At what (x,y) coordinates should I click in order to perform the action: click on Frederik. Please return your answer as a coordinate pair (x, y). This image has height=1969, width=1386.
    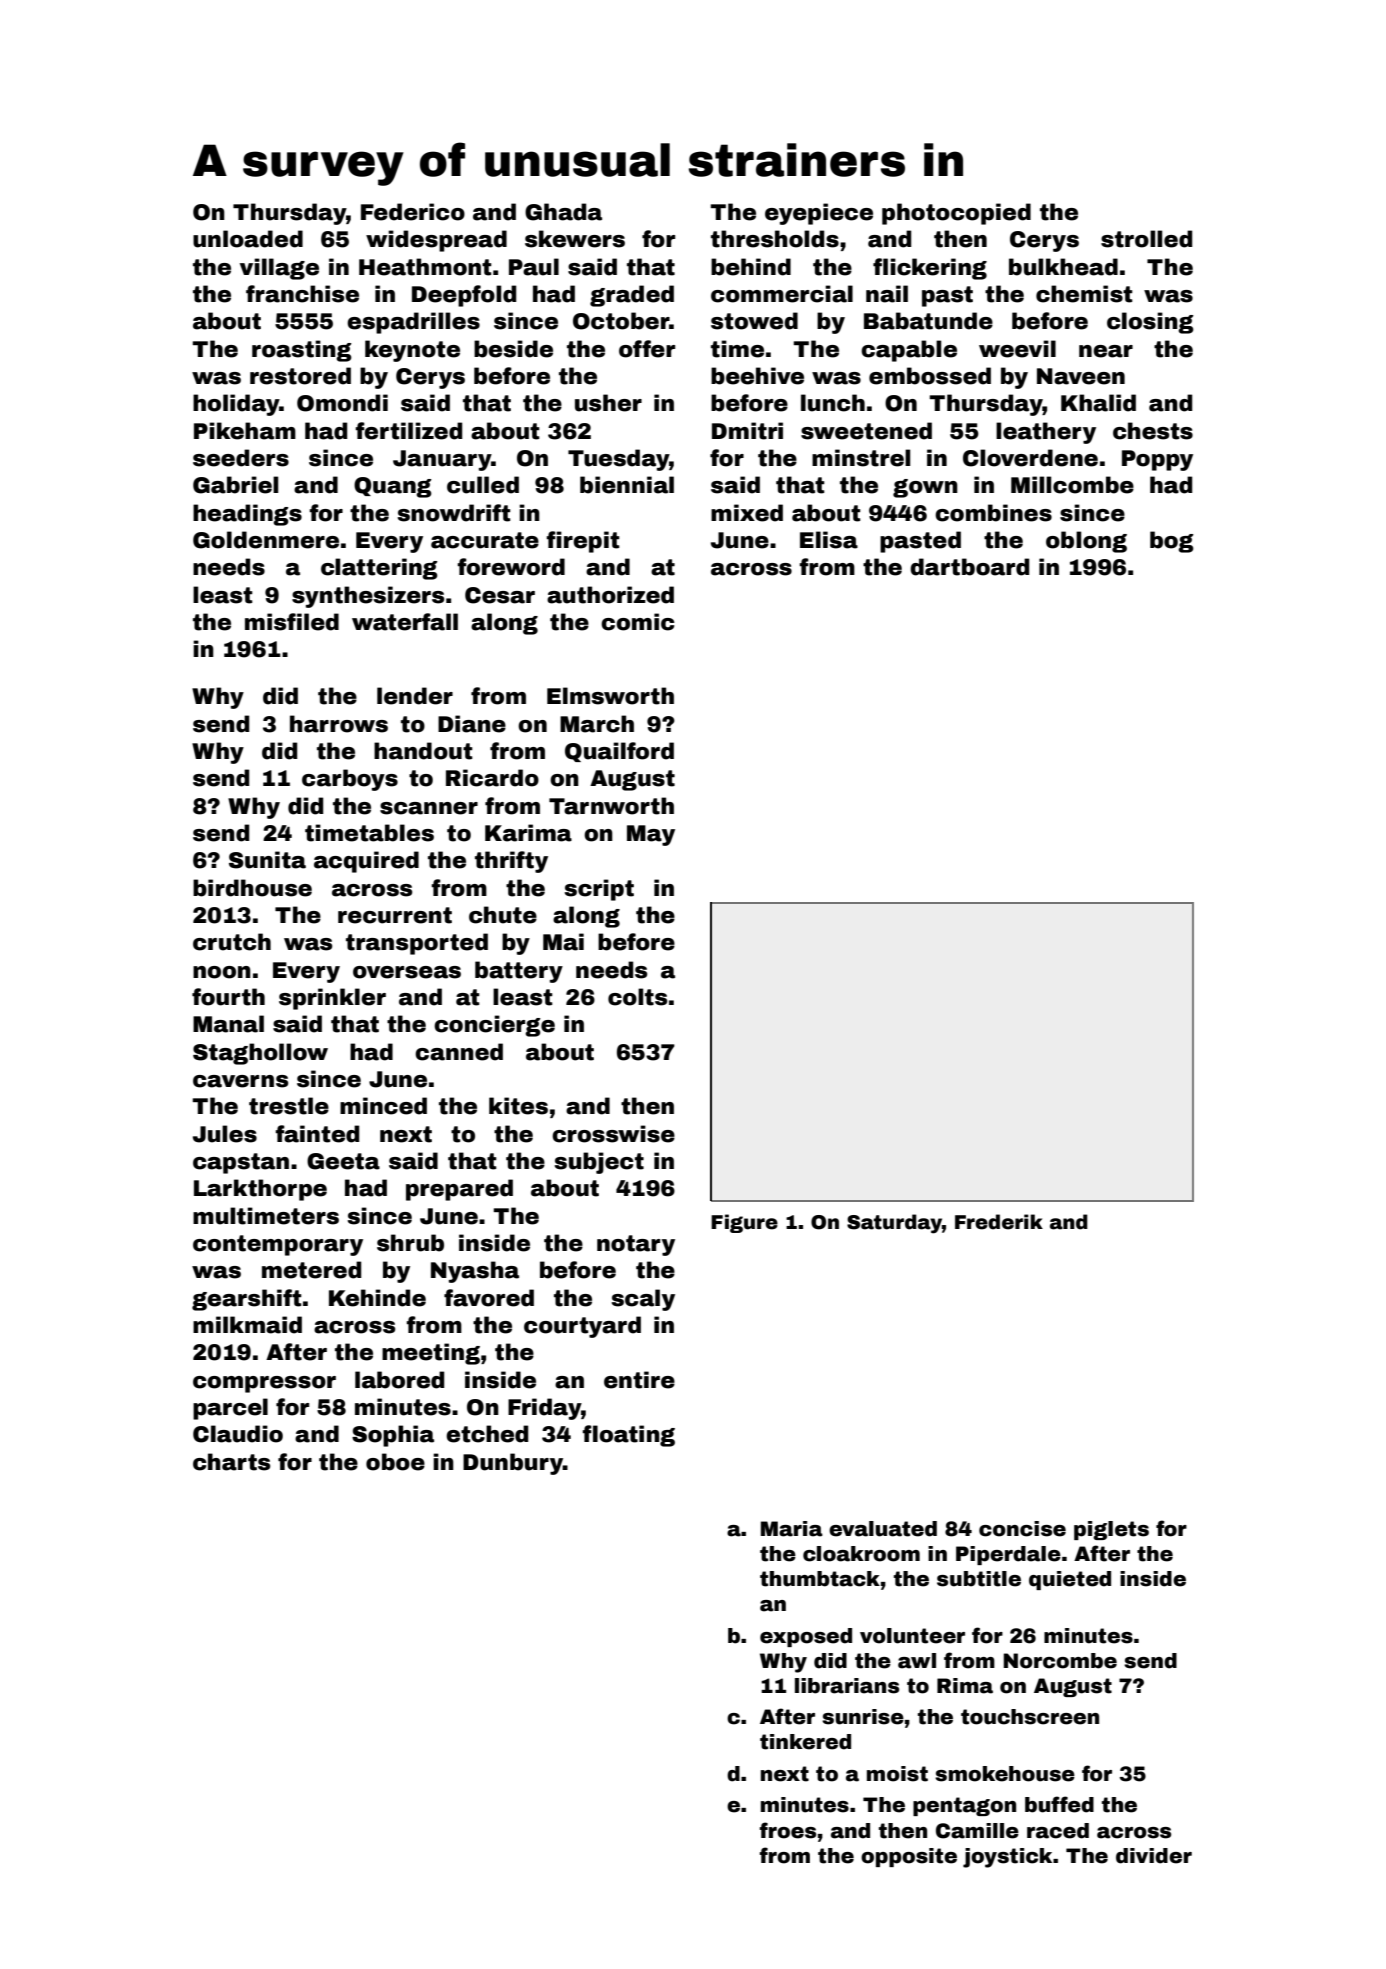
    Looking at the image, I should click on (999, 1222).
